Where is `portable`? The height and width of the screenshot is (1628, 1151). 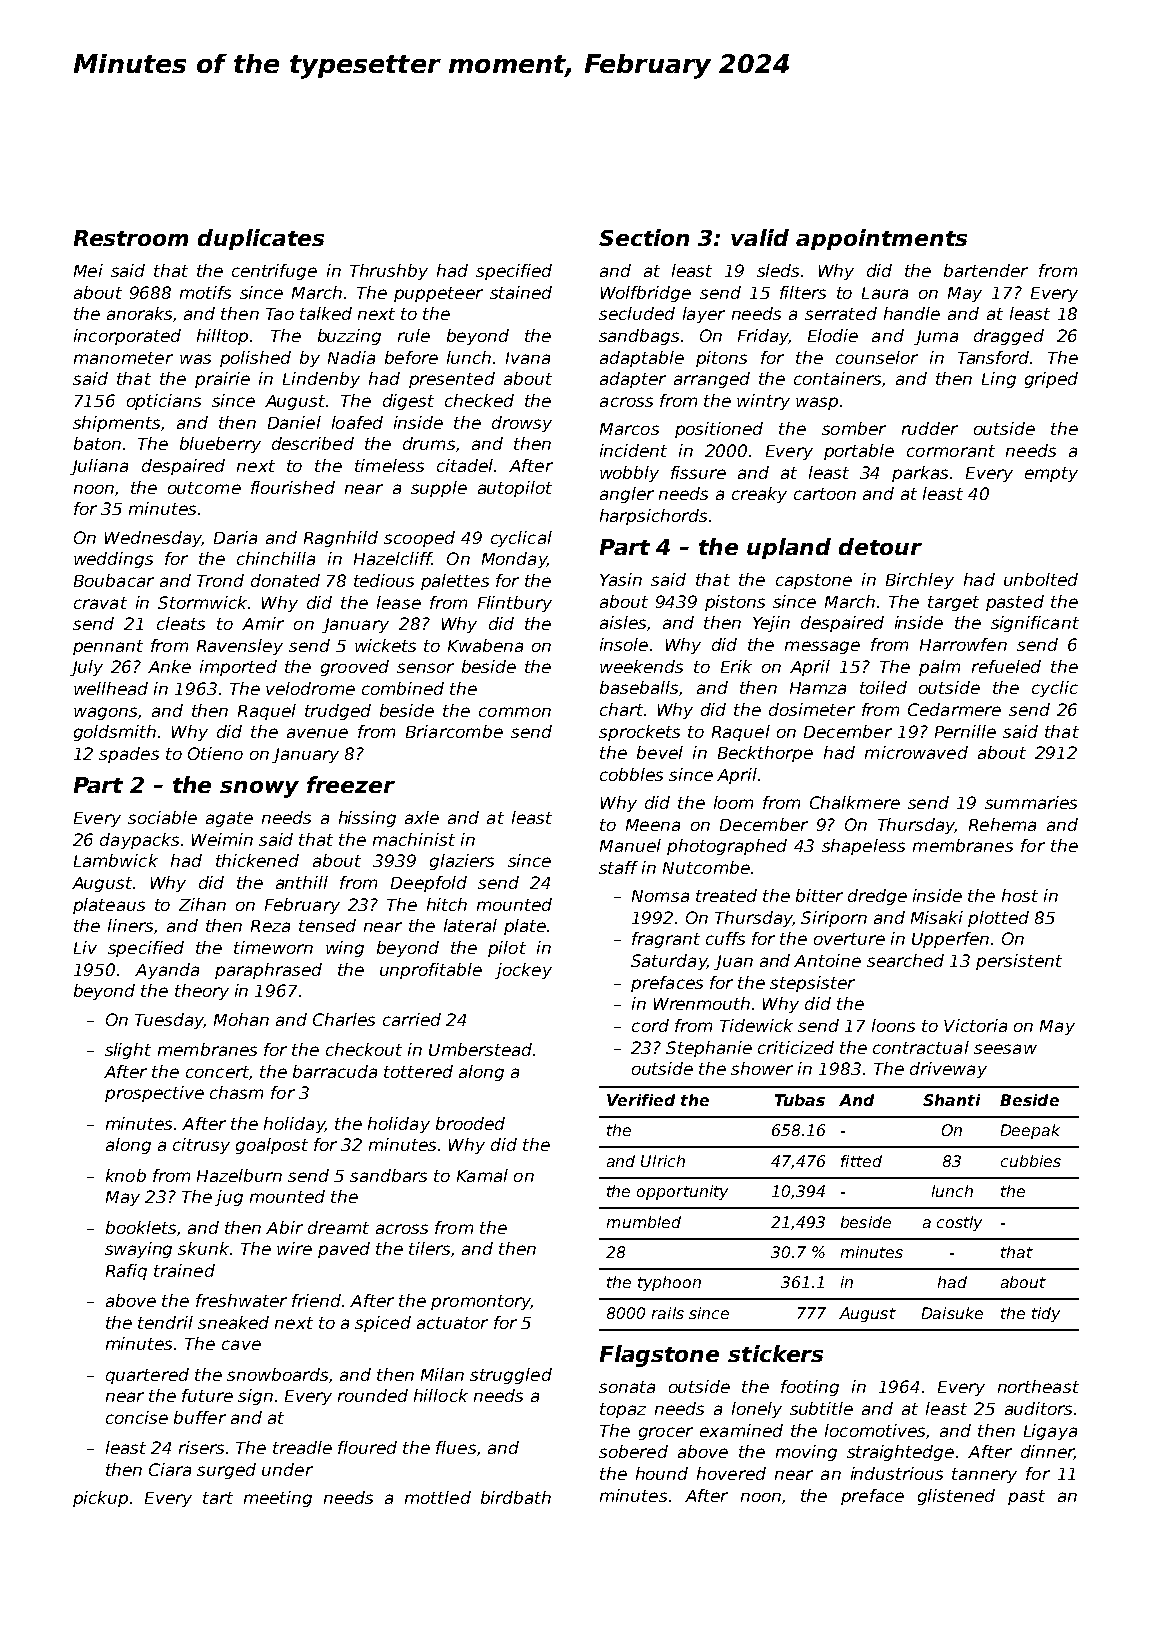
portable is located at coordinates (859, 452).
